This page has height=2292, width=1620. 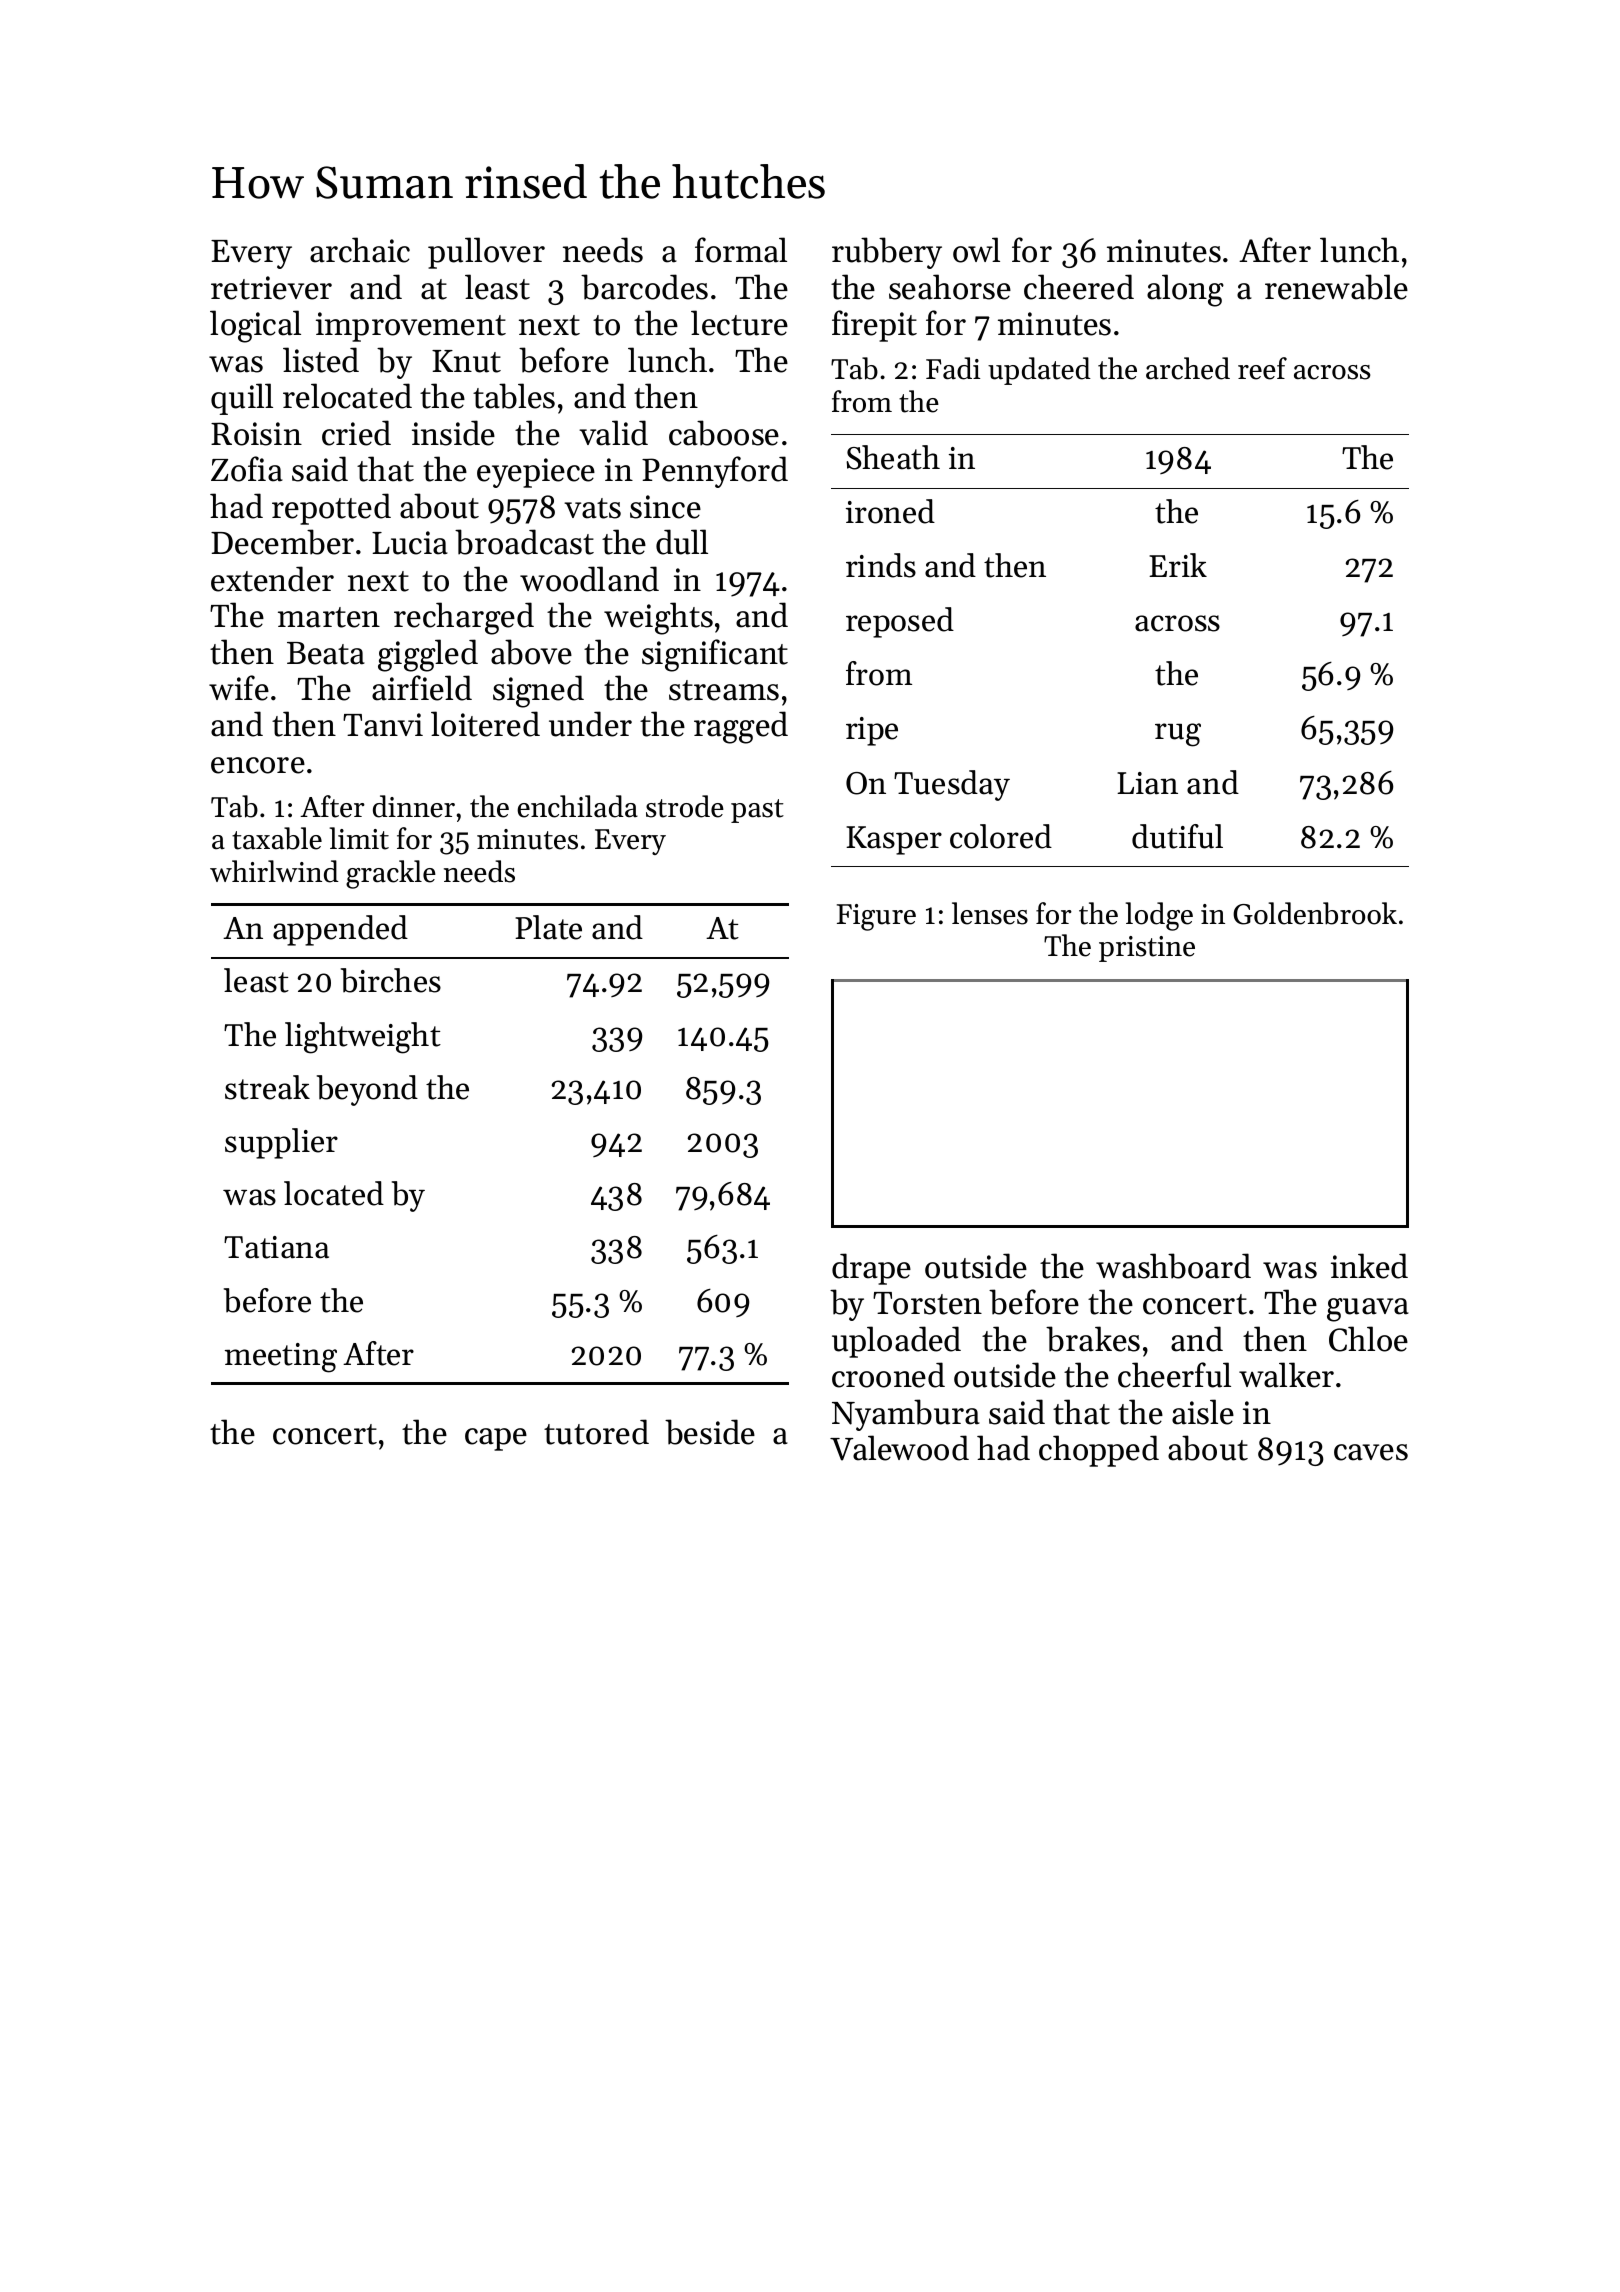 What do you see at coordinates (1147, 783) in the page?
I see `Lian` at bounding box center [1147, 783].
